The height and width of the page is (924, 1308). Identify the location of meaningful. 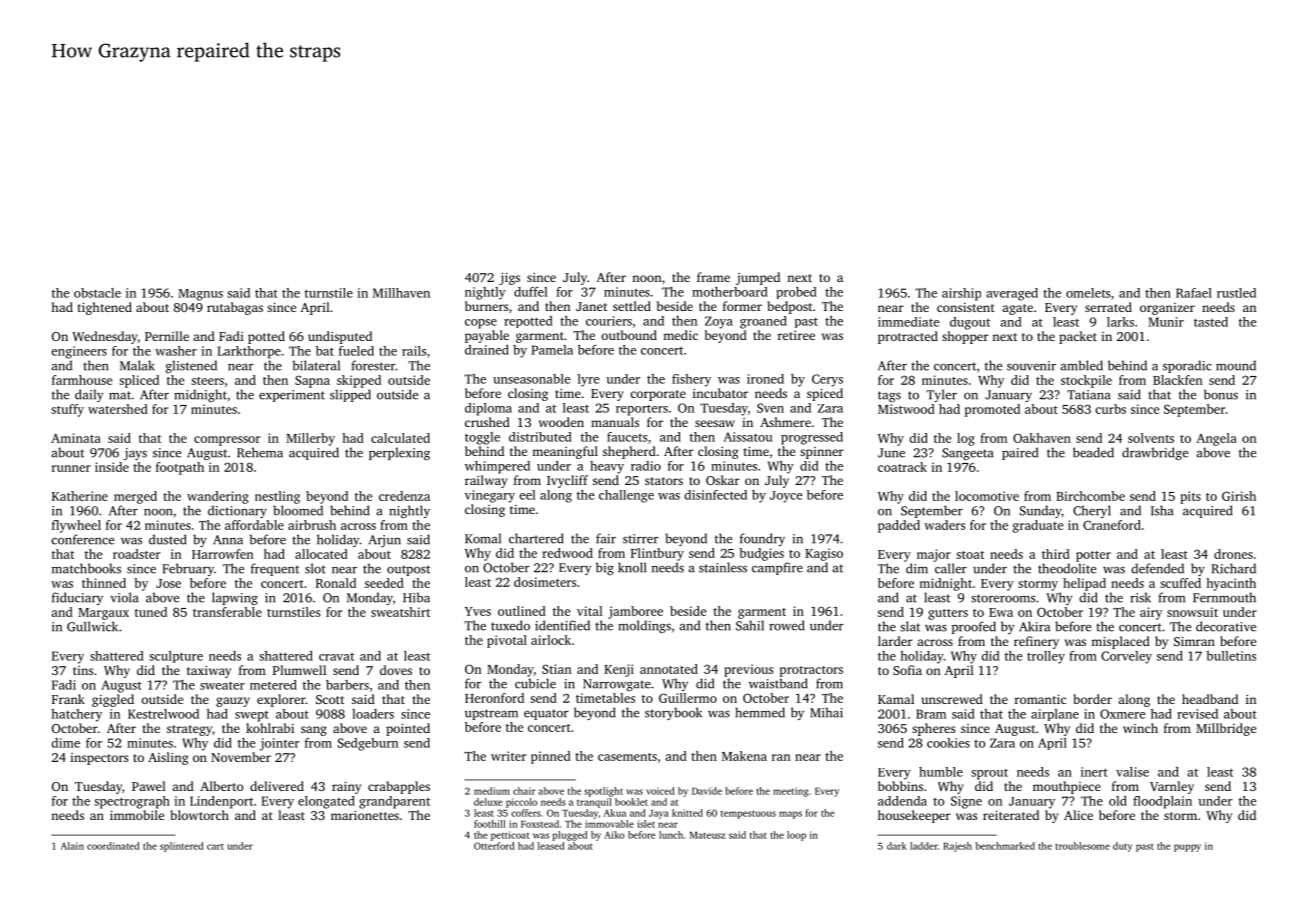
(565, 452).
